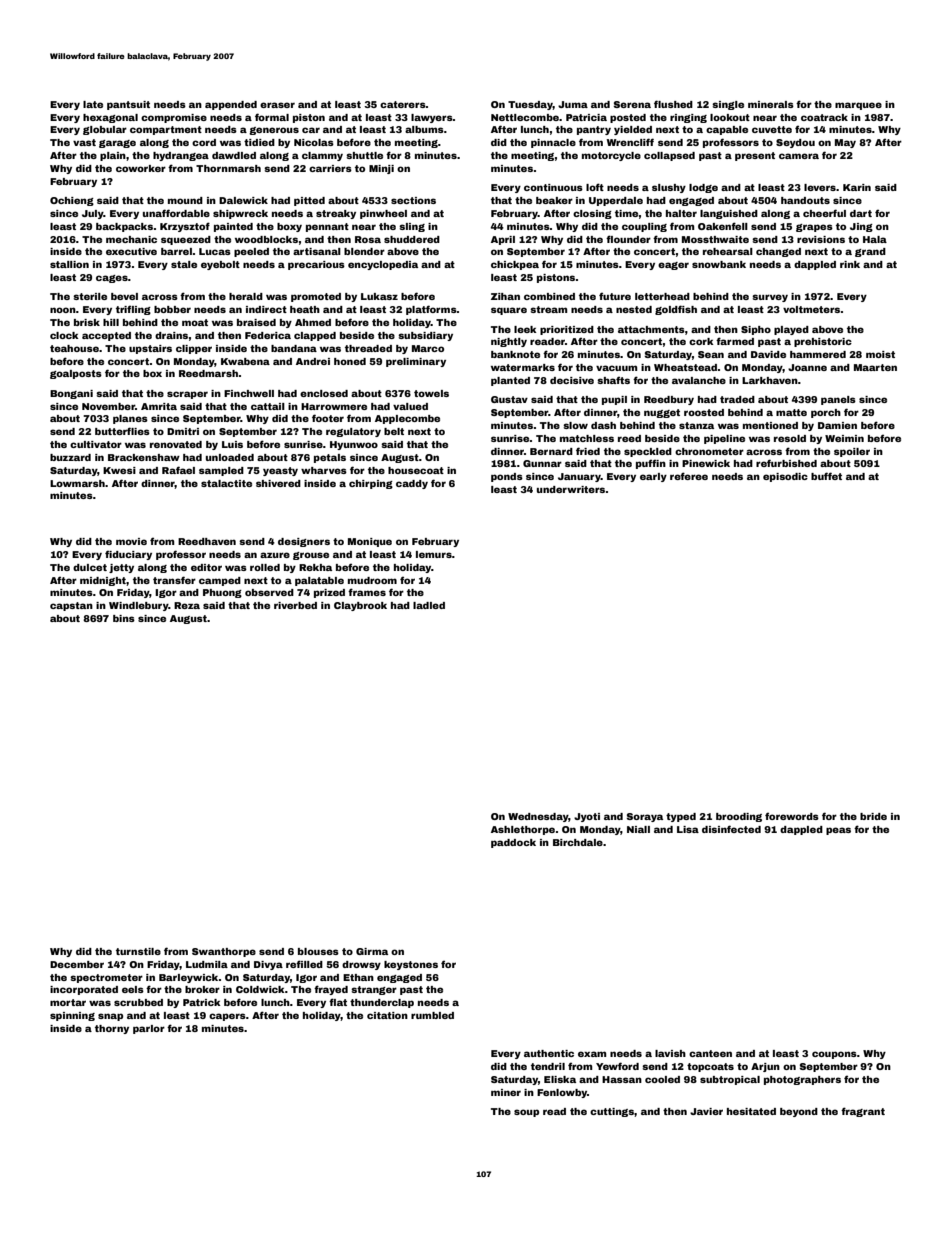 This screenshot has width=952, height=1233. What do you see at coordinates (149, 1029) in the screenshot?
I see `parlor` at bounding box center [149, 1029].
